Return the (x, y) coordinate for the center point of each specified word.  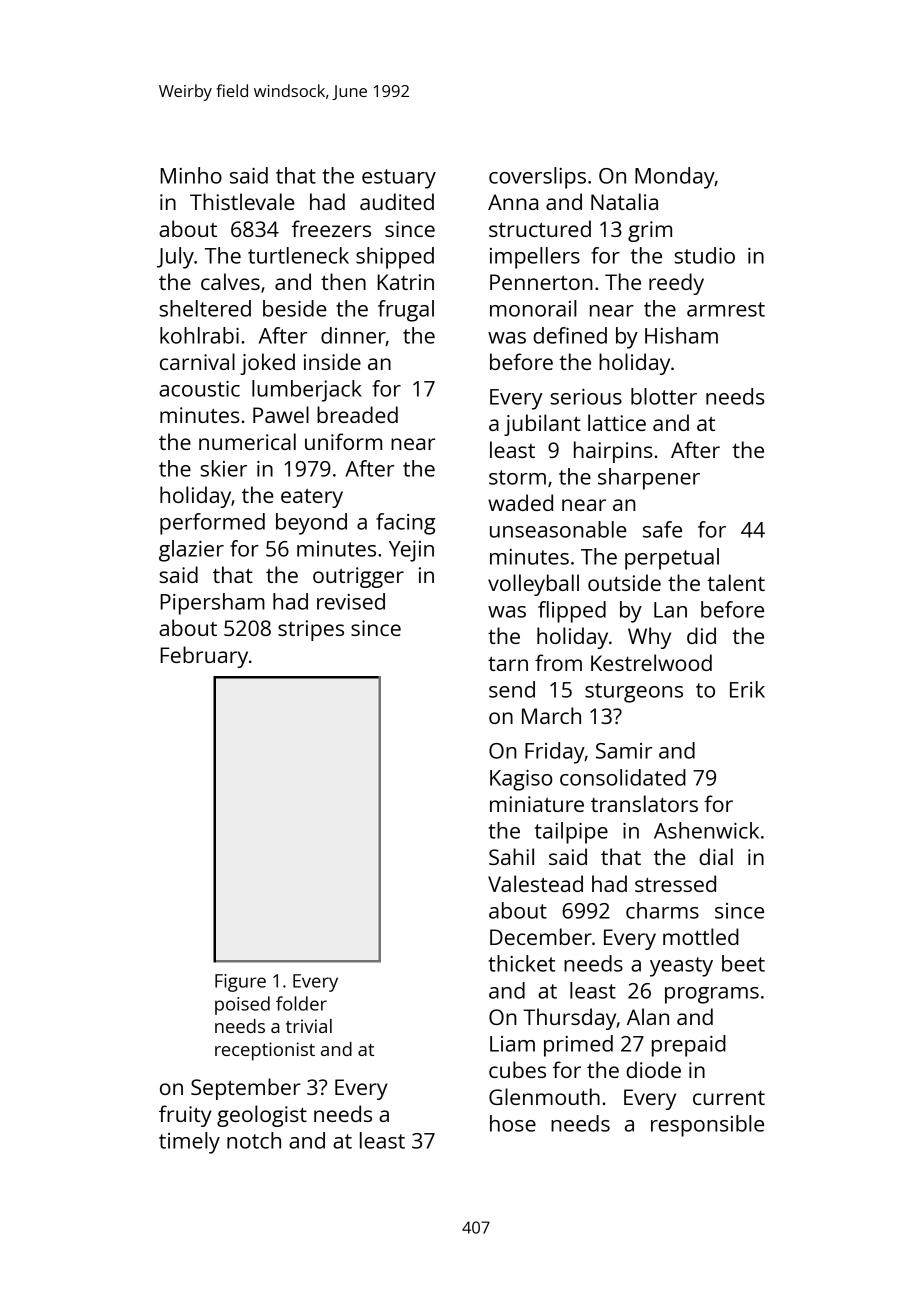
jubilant (542, 425)
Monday (675, 178)
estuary (399, 179)
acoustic (199, 389)
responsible (707, 1126)
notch (254, 1140)
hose (513, 1123)
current (729, 1098)
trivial (309, 1026)
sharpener (649, 479)
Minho (191, 175)
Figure (240, 983)
